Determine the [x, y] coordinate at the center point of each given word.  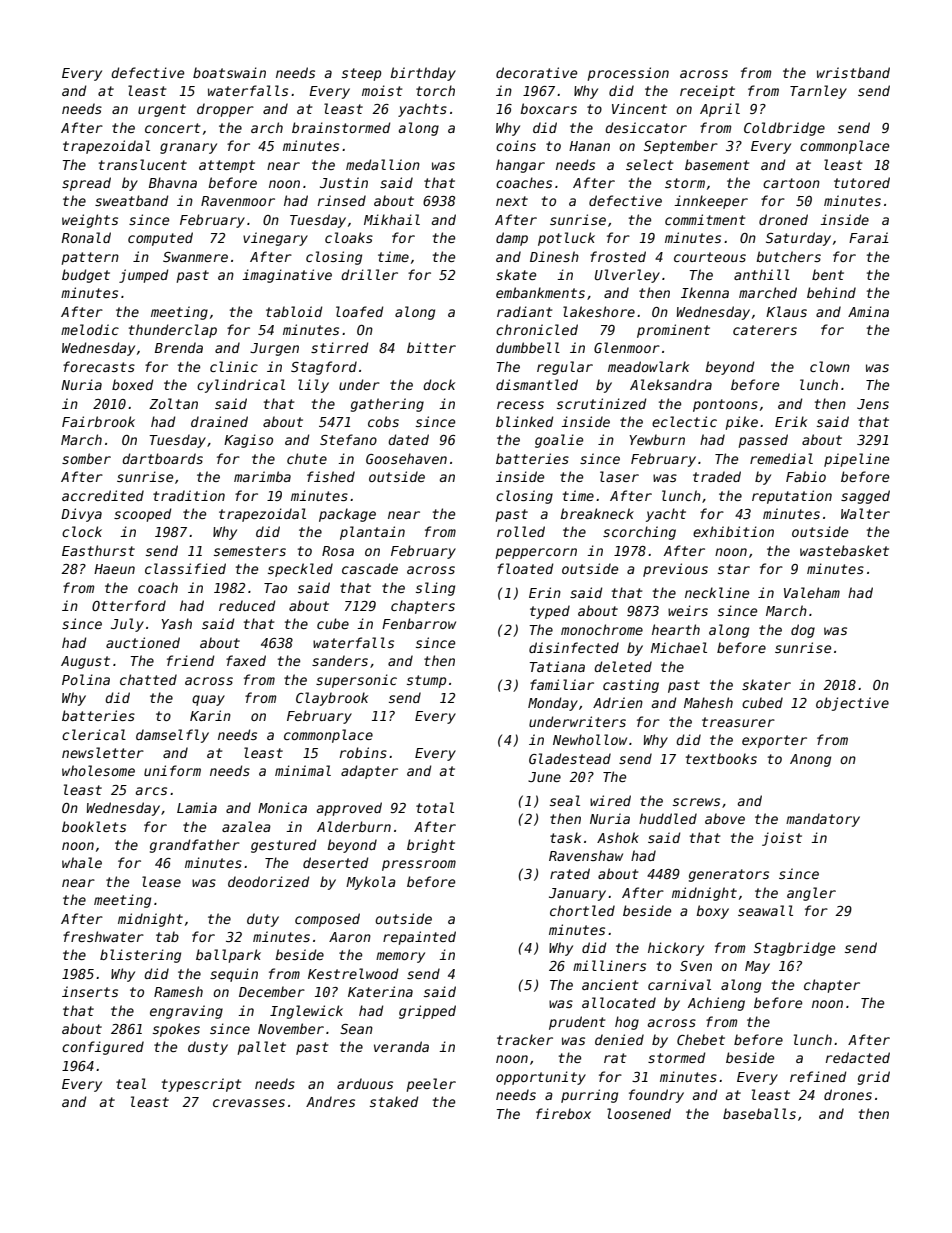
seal [565, 800]
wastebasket [844, 550]
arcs [151, 791]
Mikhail [392, 219]
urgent [162, 110]
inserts [90, 991]
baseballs [759, 1113]
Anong [810, 760]
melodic [90, 329]
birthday [423, 74]
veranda [401, 1046]
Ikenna [705, 292]
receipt [707, 92]
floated [525, 568]
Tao [275, 588]
